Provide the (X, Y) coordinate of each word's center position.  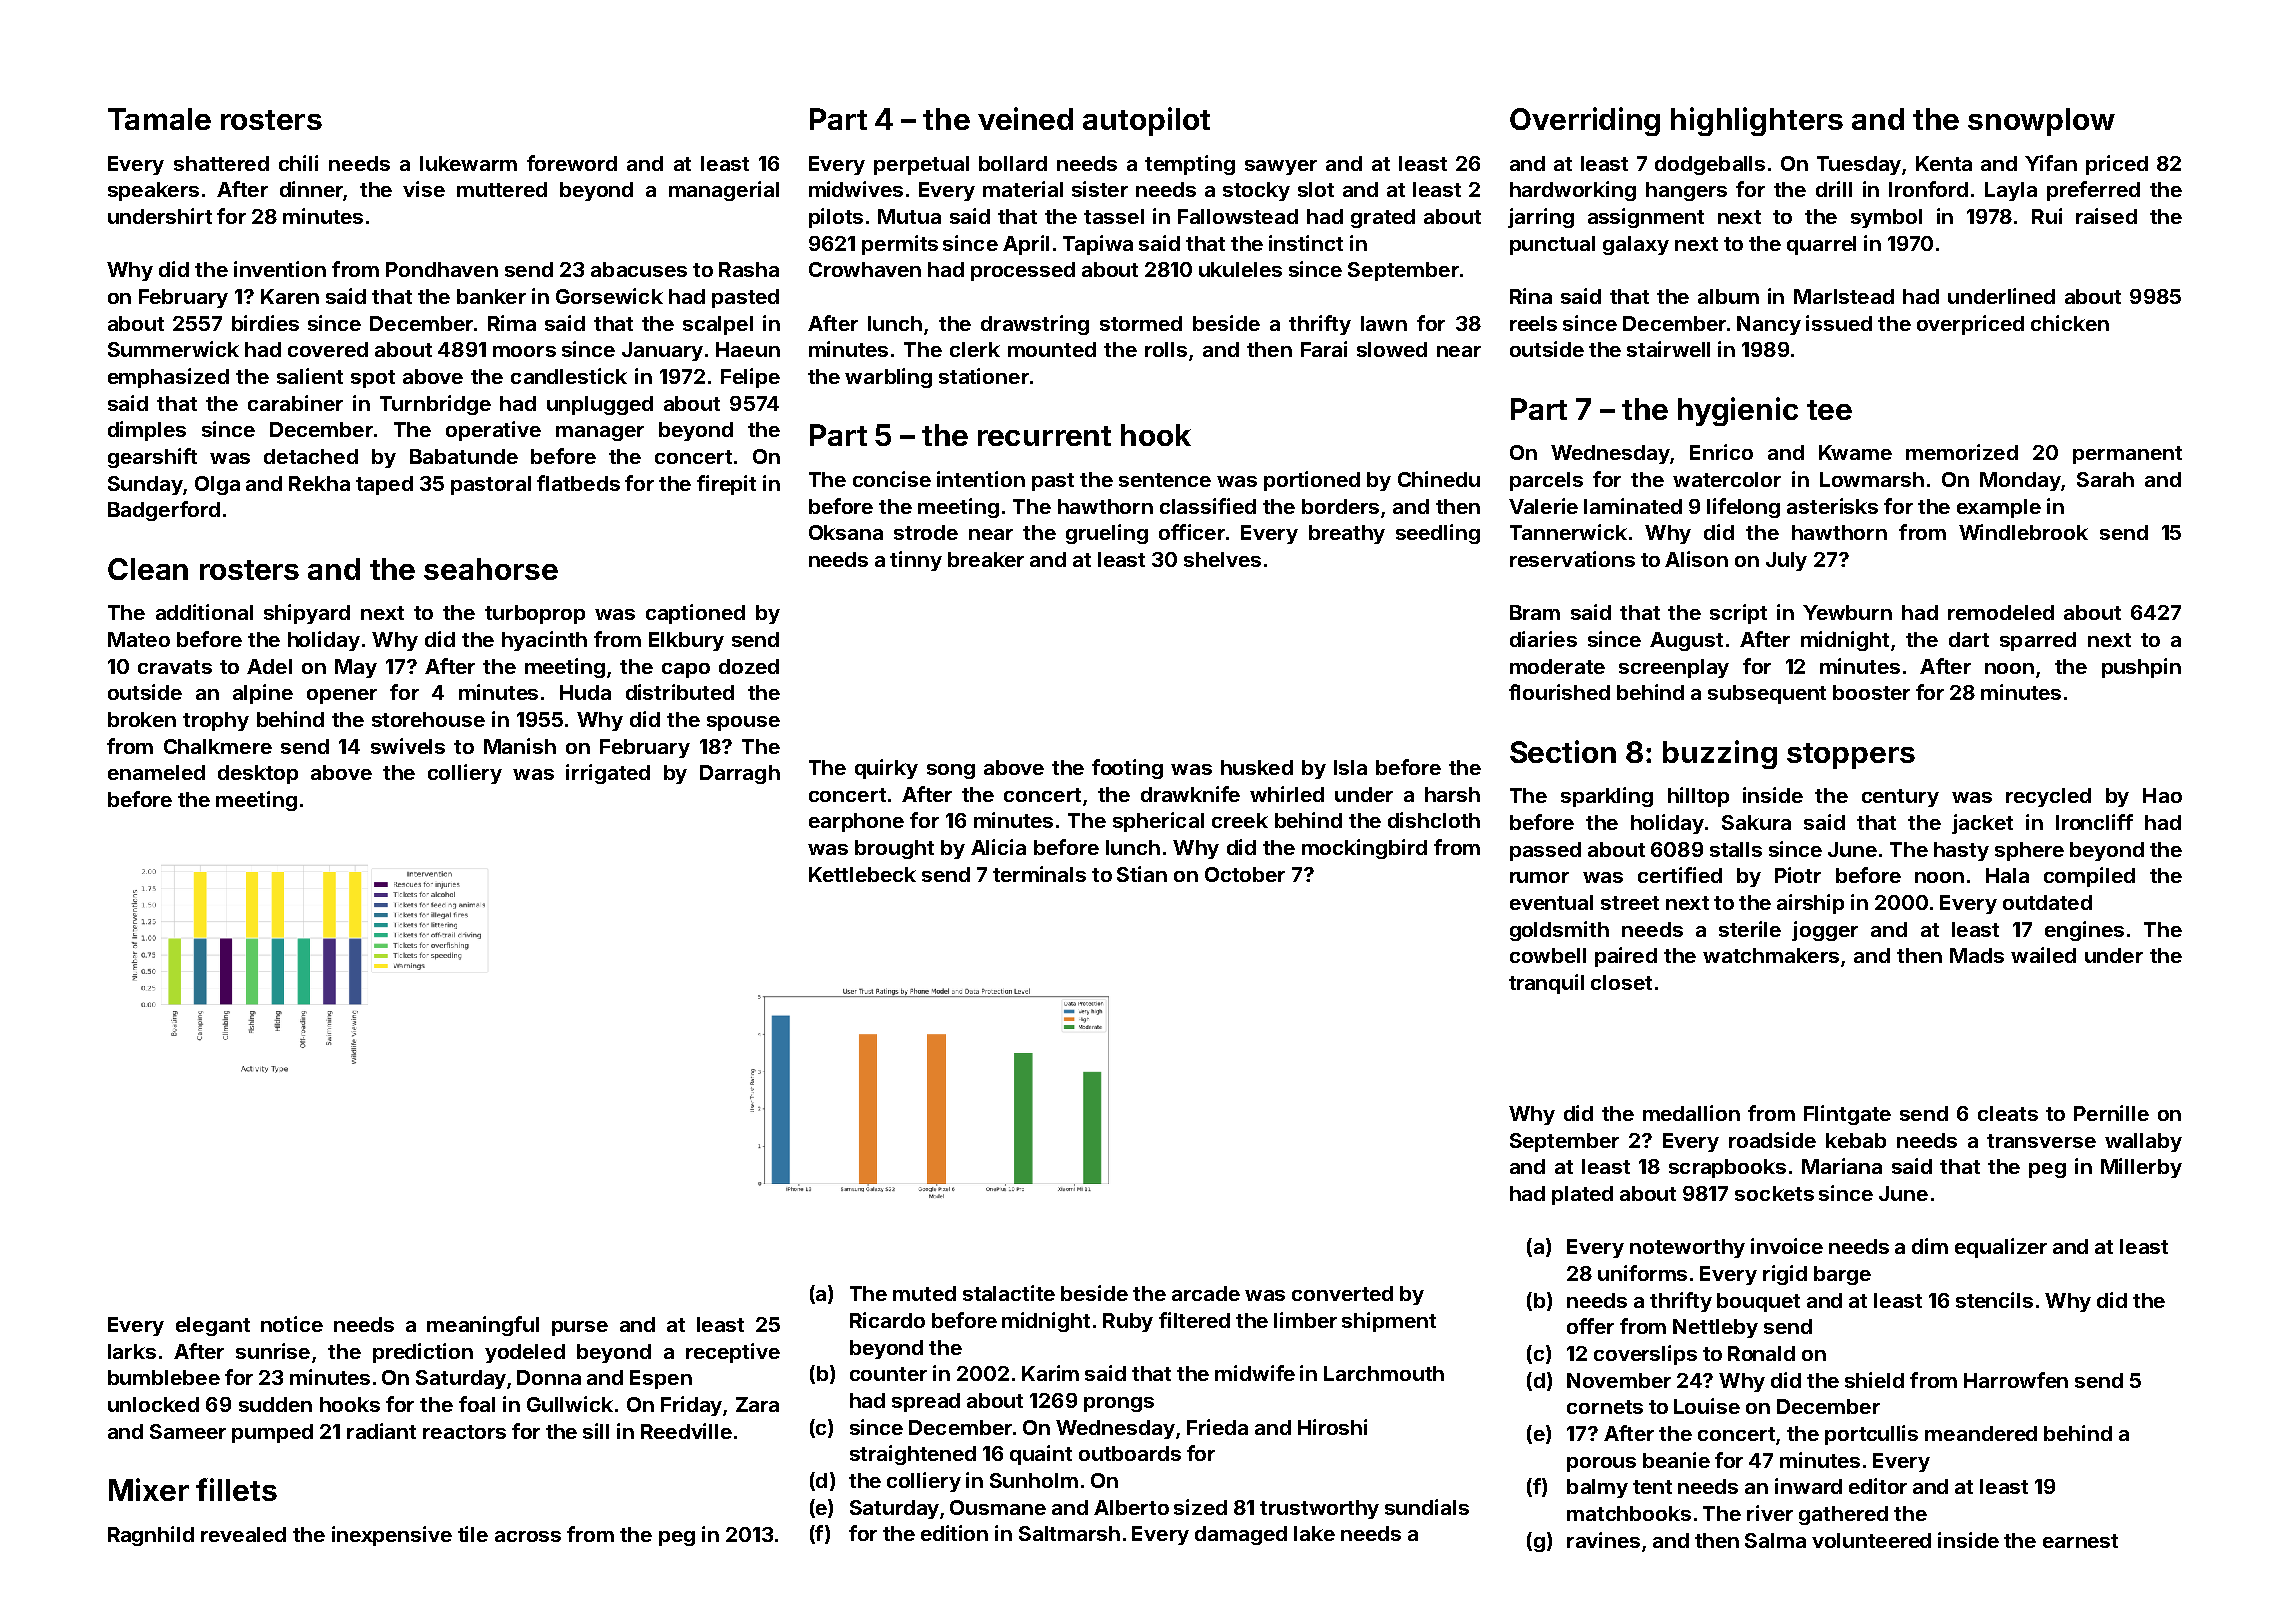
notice (292, 1324)
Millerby (2141, 1168)
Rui (2047, 216)
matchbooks (1629, 1513)
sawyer (1281, 167)
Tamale (159, 119)
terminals (1039, 874)
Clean (148, 569)
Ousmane (998, 1507)
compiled (2089, 877)
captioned (695, 614)
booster (1871, 692)
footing (1127, 769)
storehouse (428, 719)
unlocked (153, 1404)
